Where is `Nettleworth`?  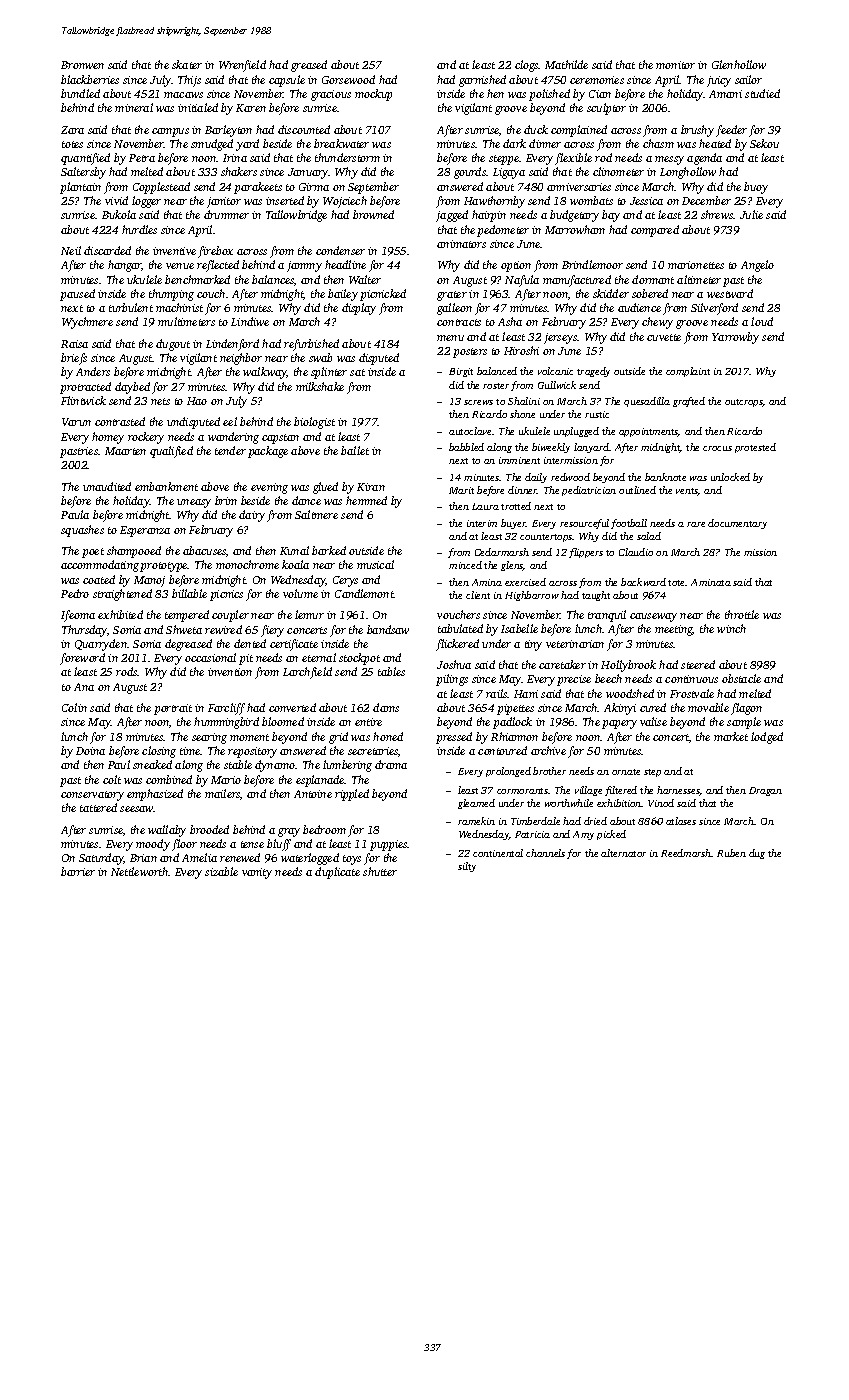
Nettleworth is located at coordinates (139, 871).
